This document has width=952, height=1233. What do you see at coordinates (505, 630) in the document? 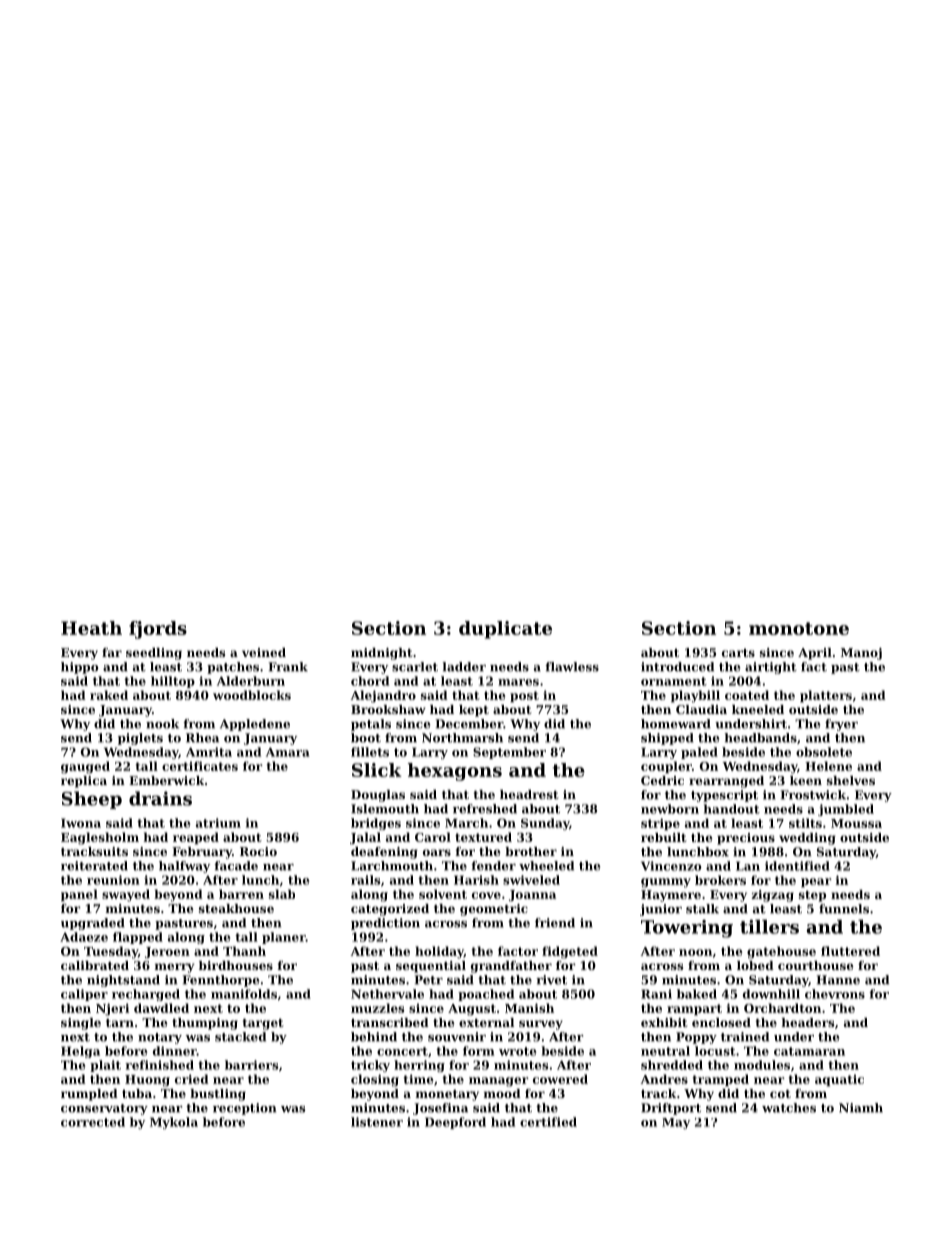
I see `duplicate` at bounding box center [505, 630].
